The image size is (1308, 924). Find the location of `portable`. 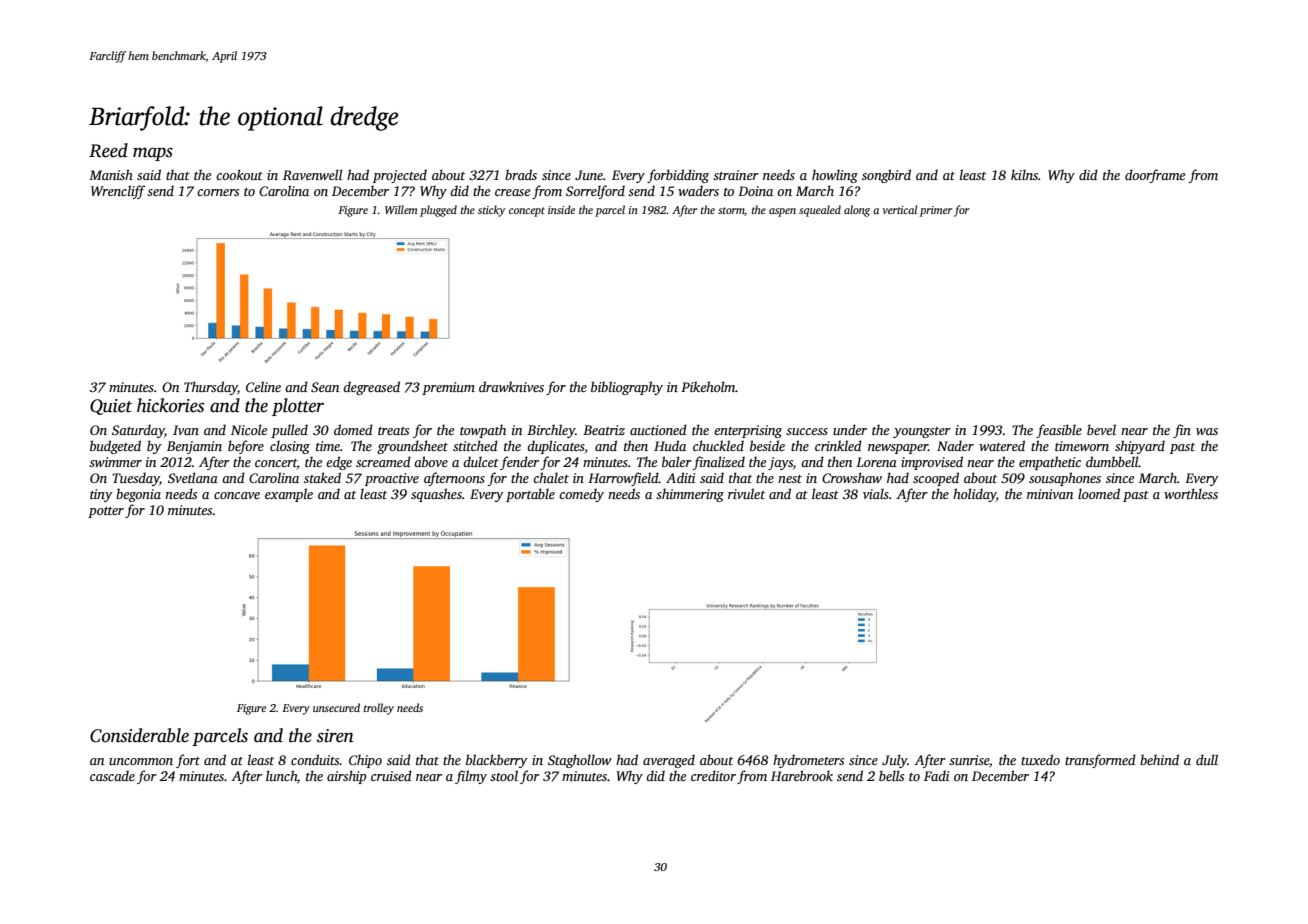

portable is located at coordinates (530, 495).
